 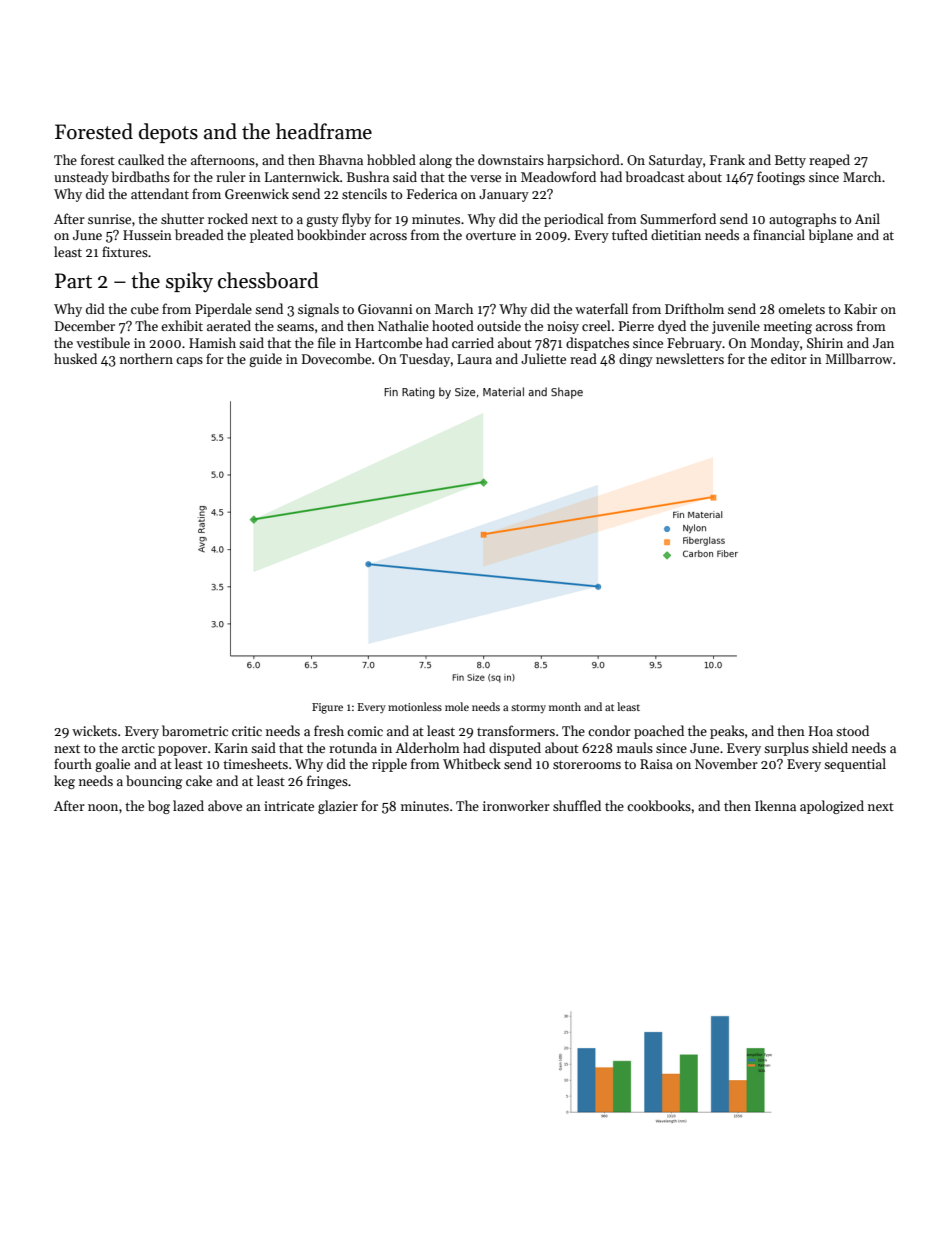 I want to click on guide, so click(x=265, y=360).
